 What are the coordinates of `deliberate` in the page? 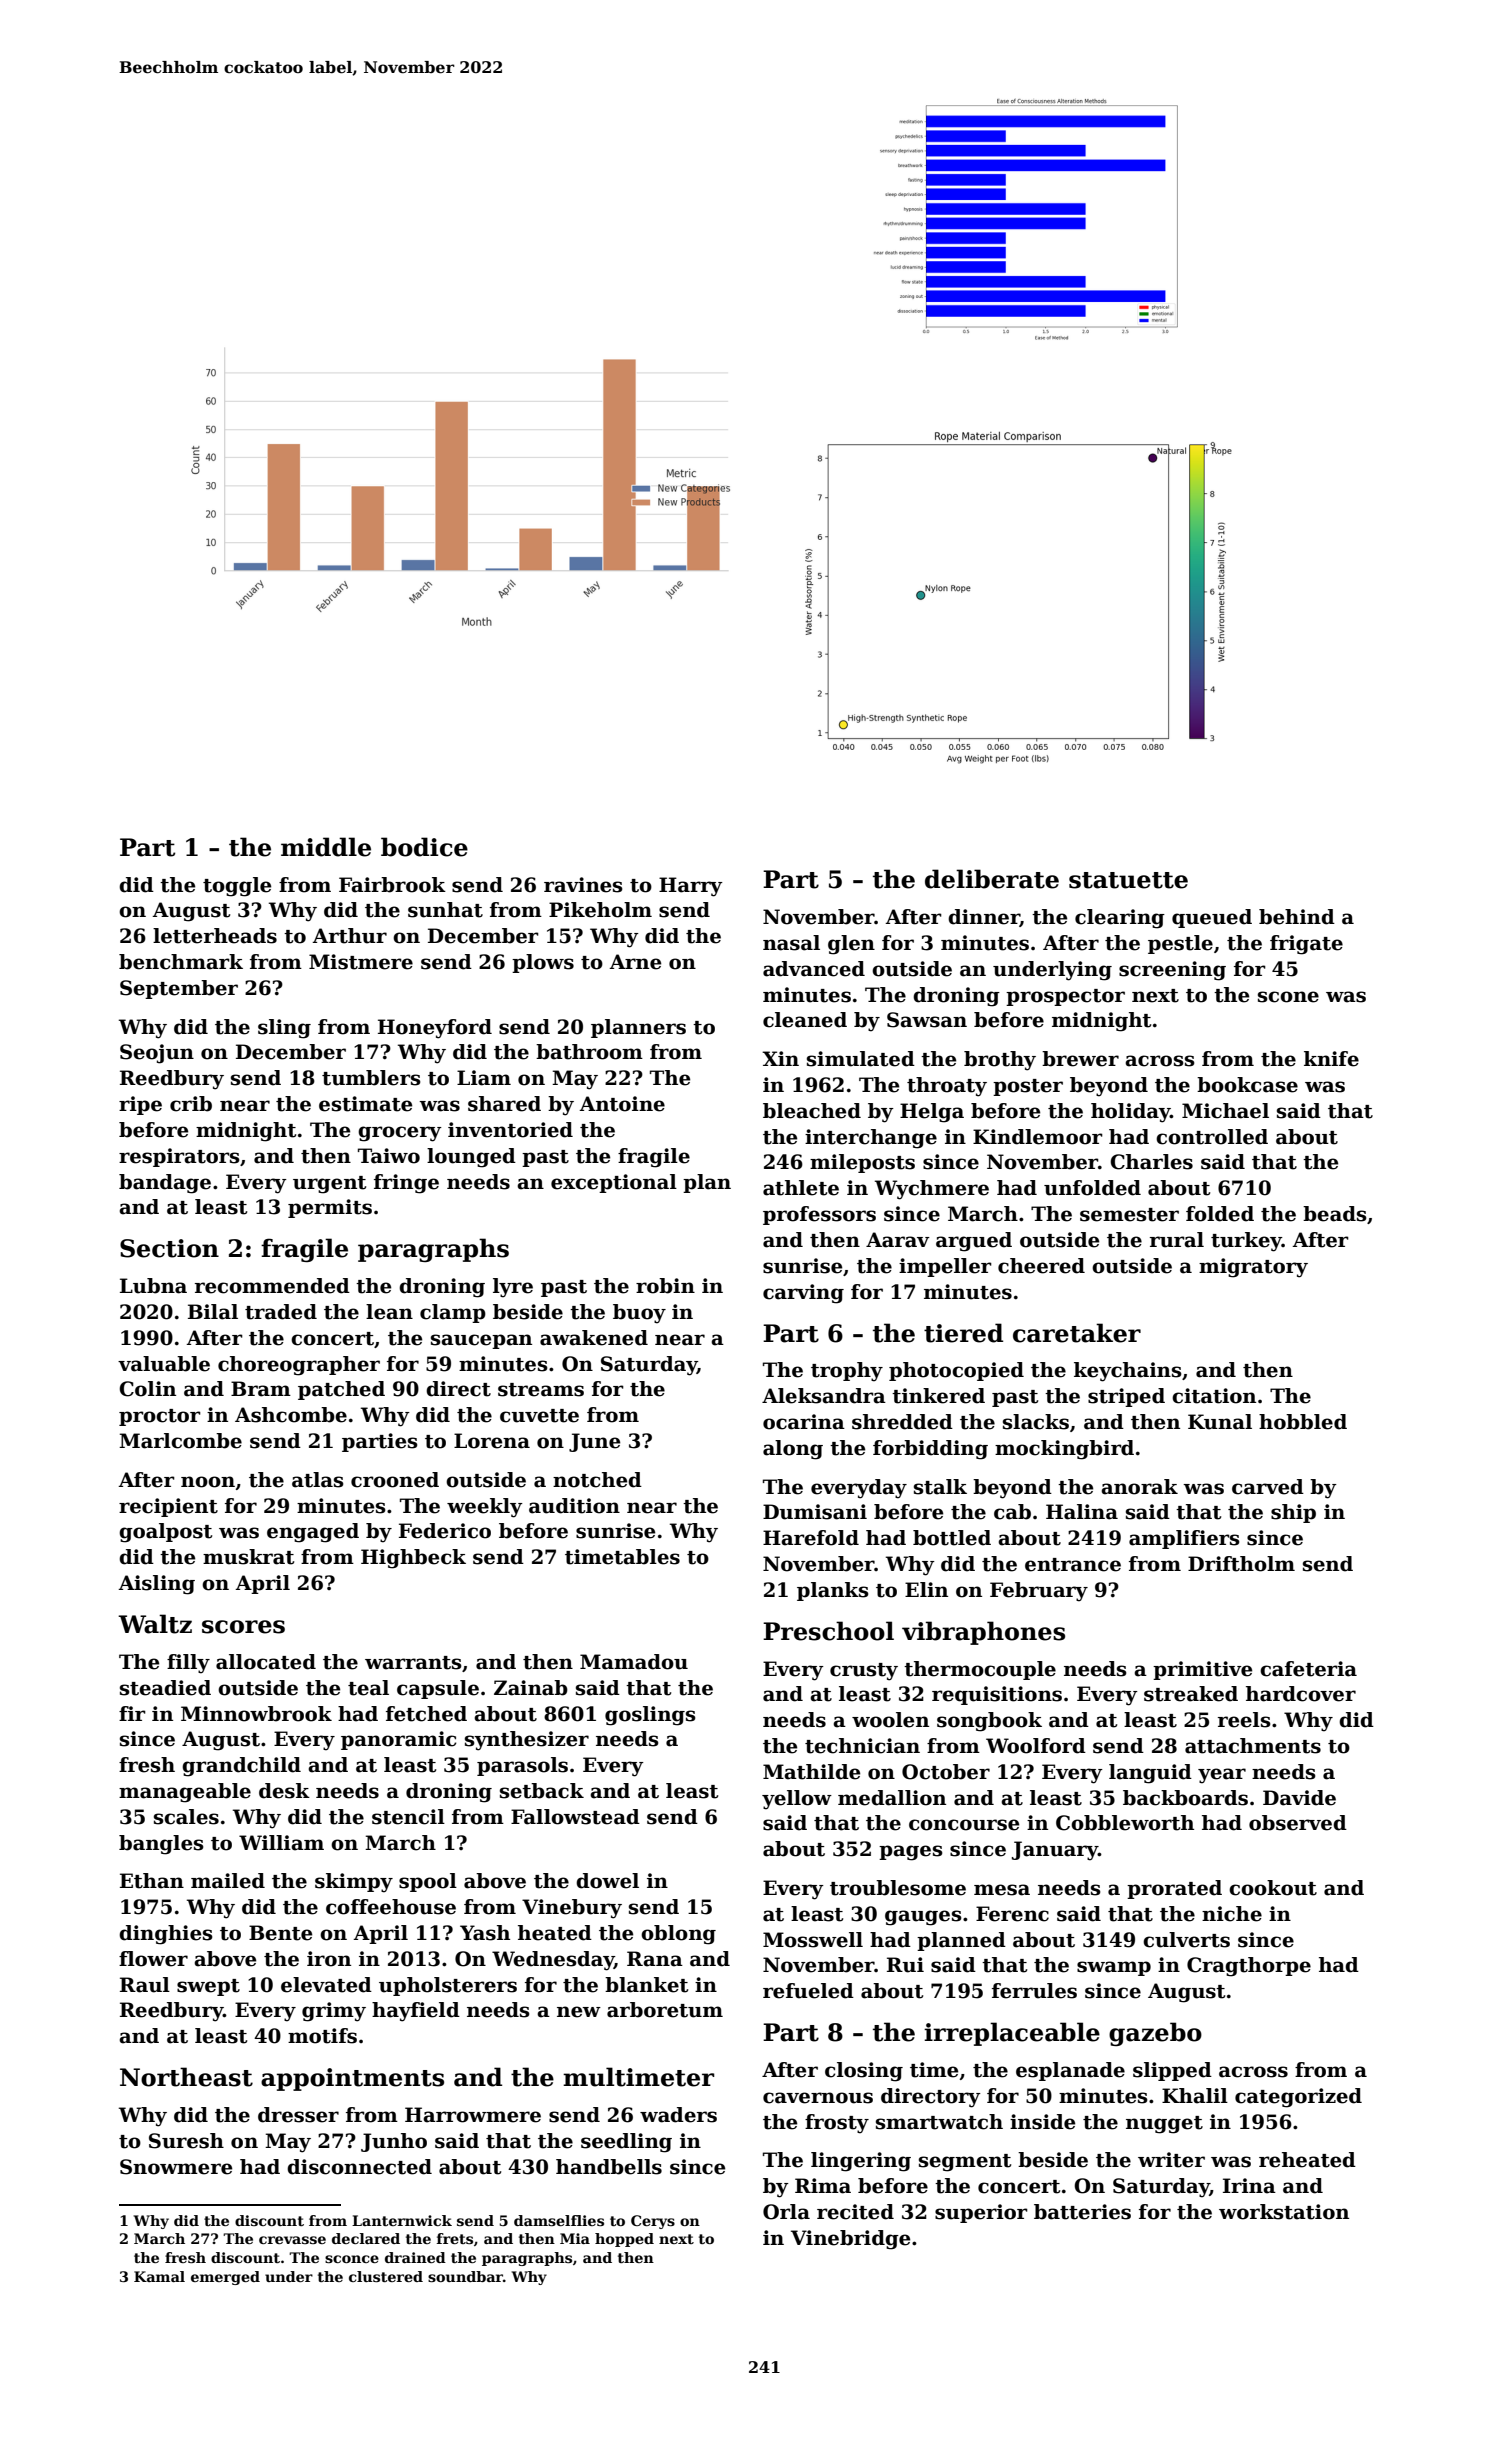 It's located at (992, 879).
